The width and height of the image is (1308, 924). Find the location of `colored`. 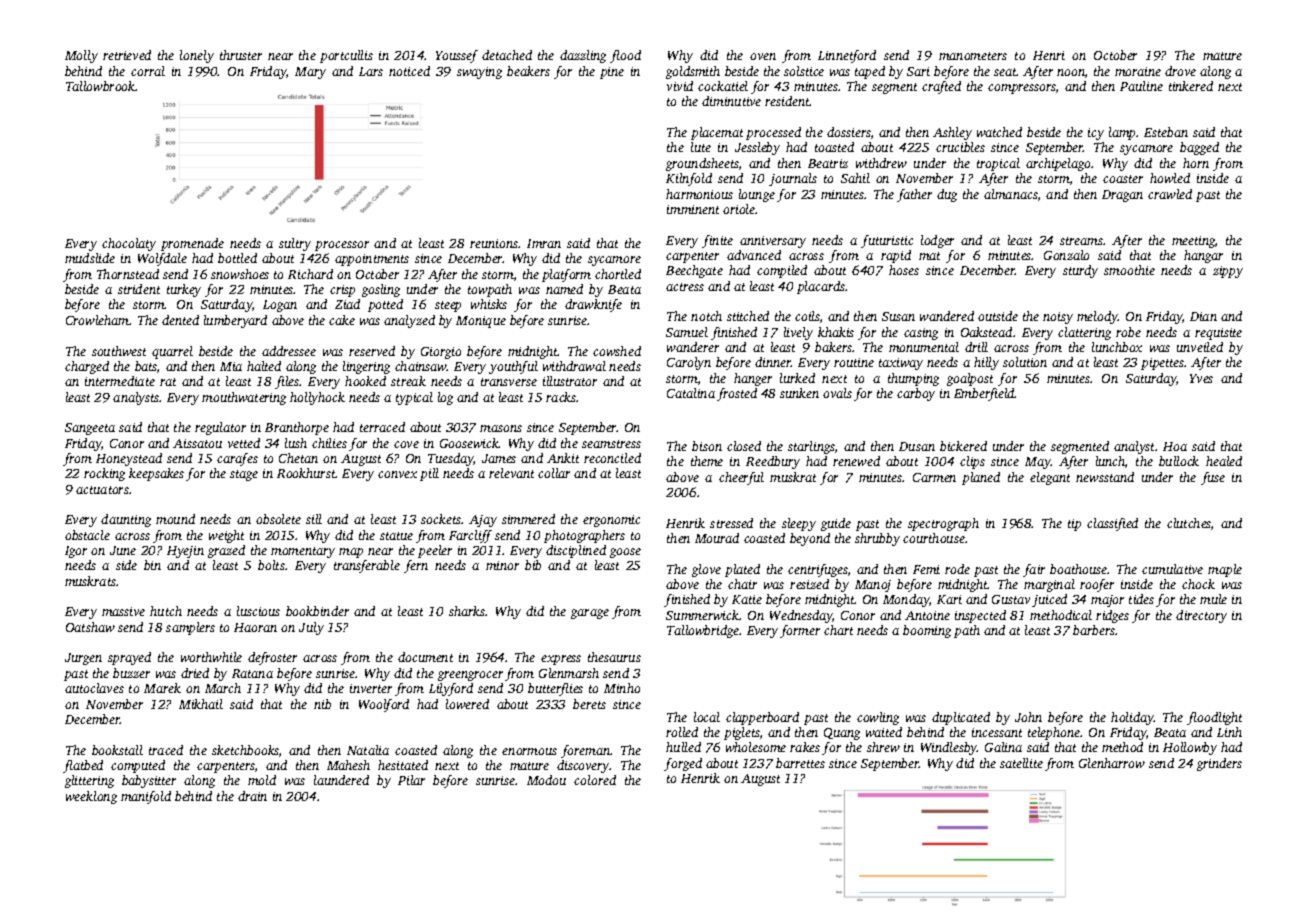

colored is located at coordinates (595, 780).
